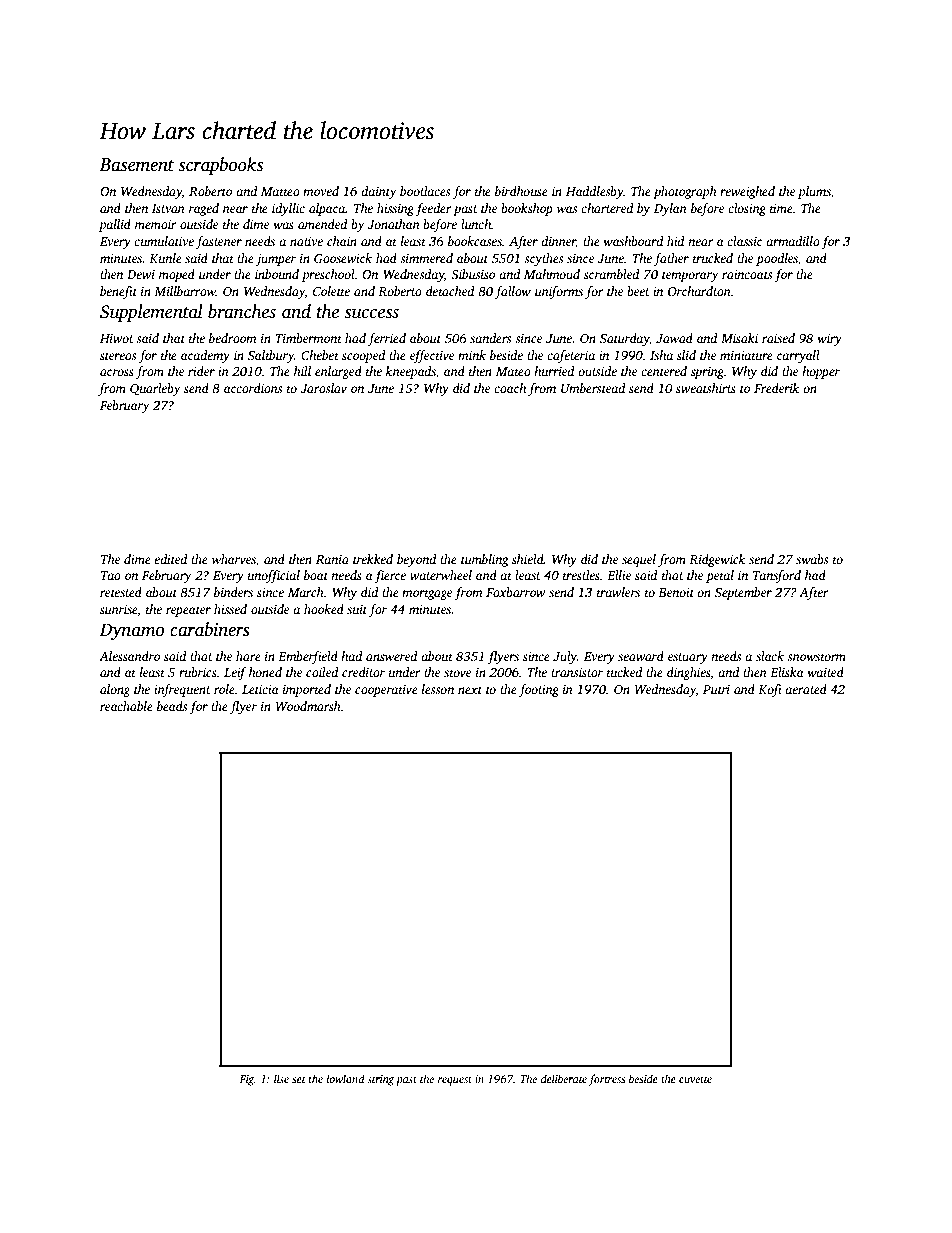 The image size is (952, 1233). What do you see at coordinates (392, 656) in the document?
I see `answered` at bounding box center [392, 656].
